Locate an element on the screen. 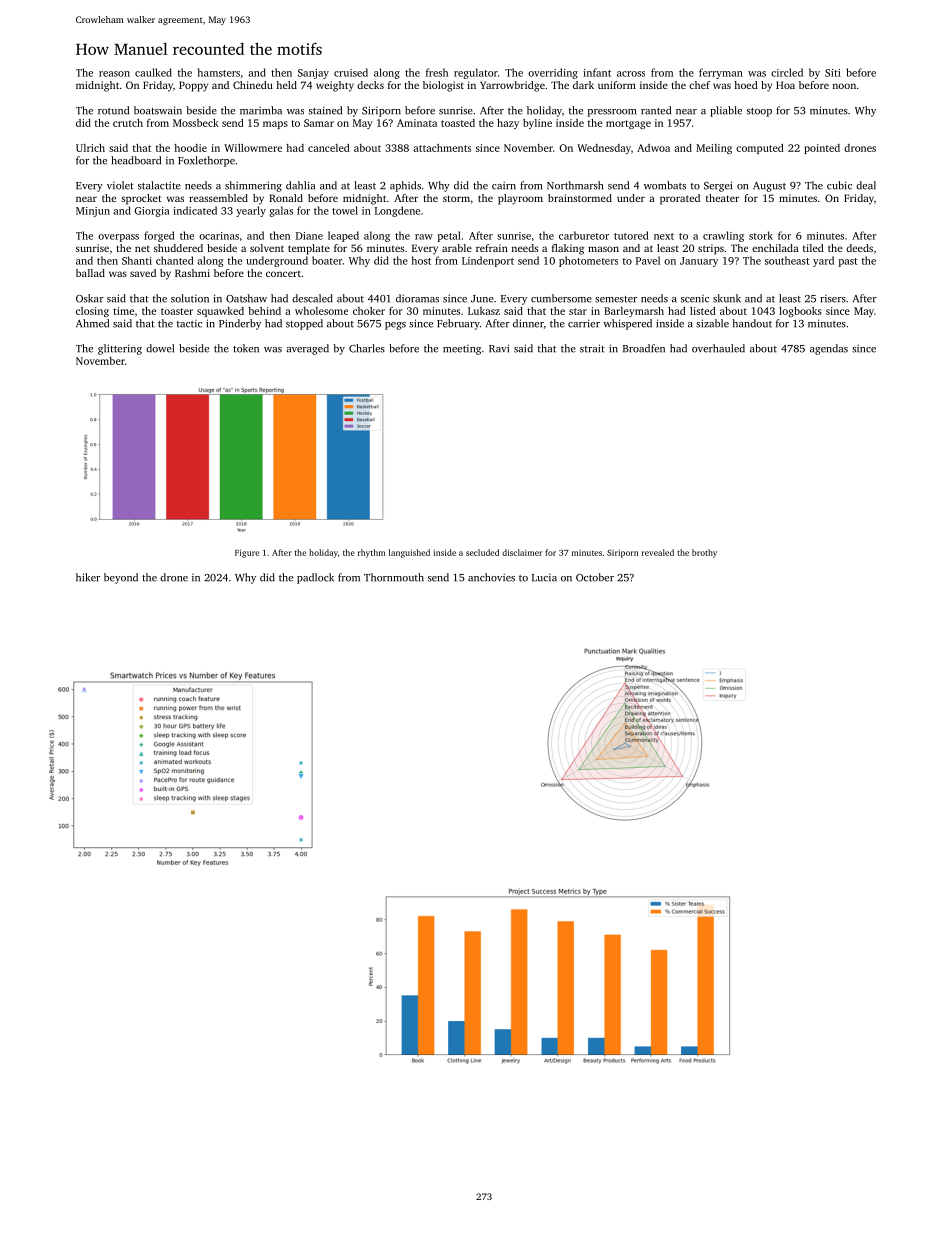 This screenshot has height=1233, width=952. disclaimer is located at coordinates (522, 552).
